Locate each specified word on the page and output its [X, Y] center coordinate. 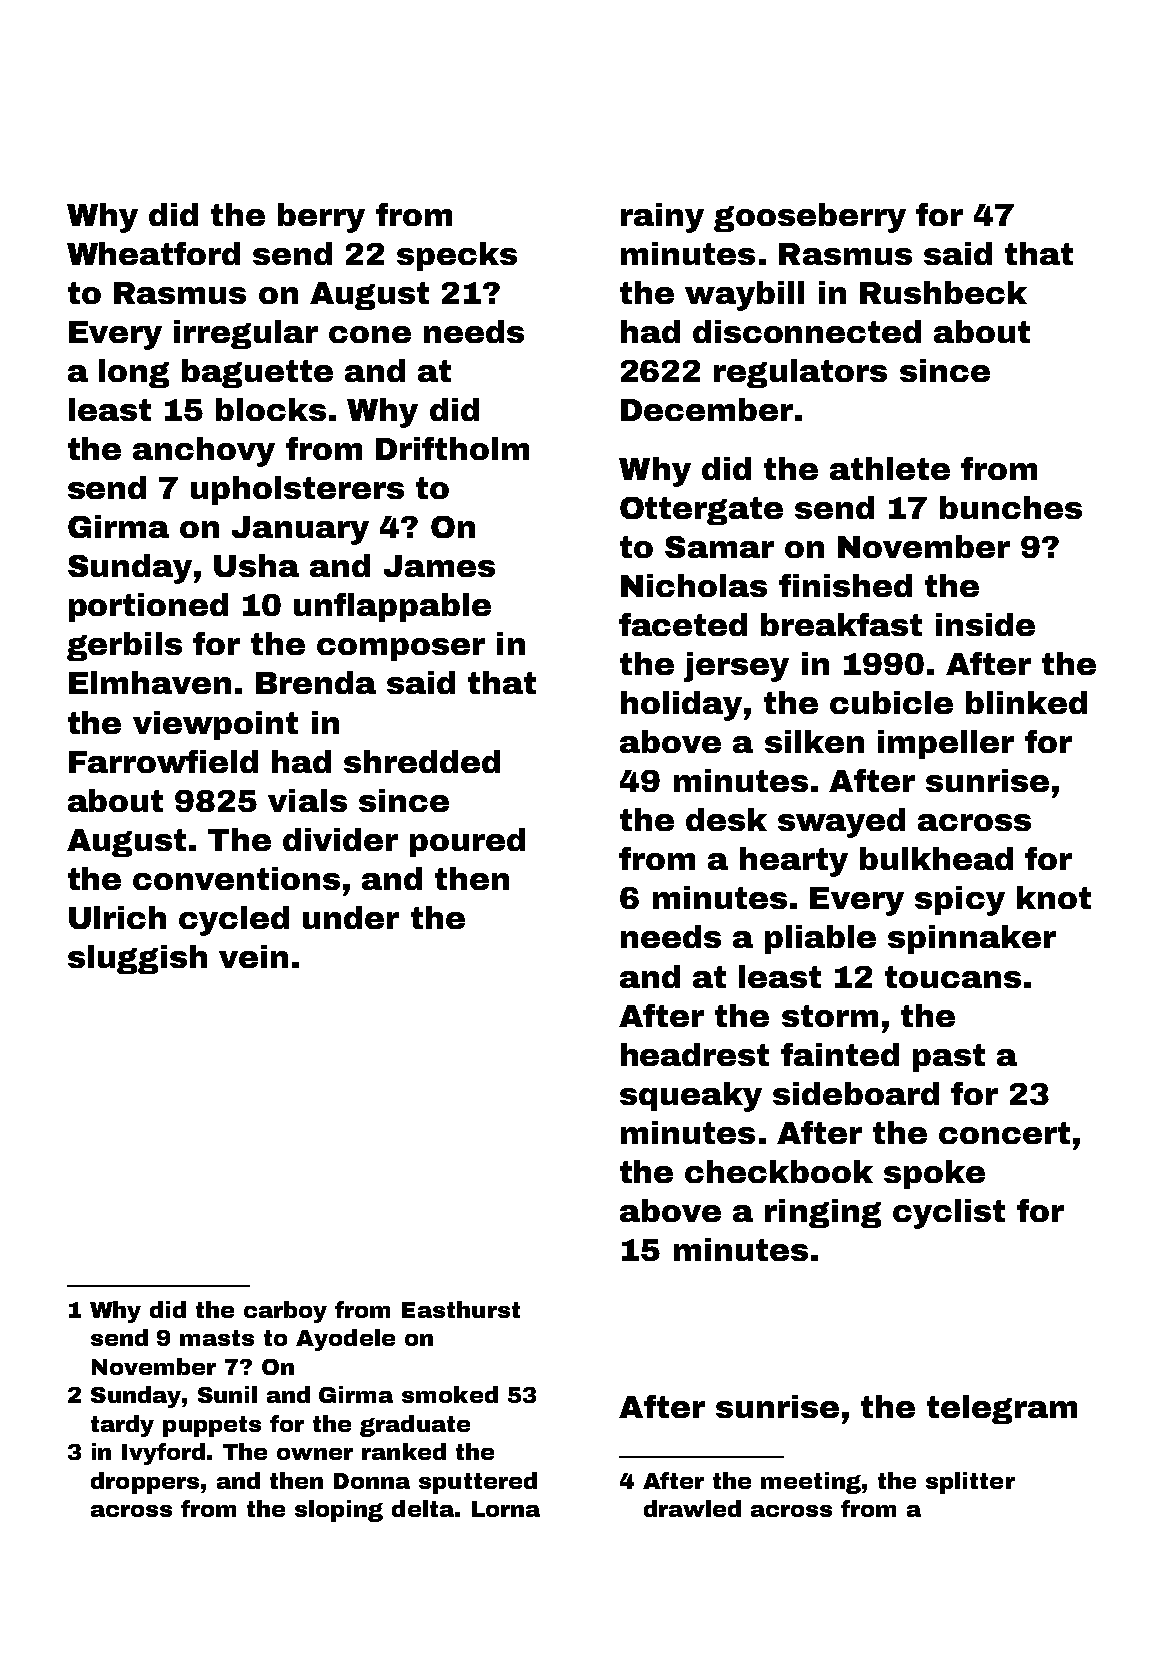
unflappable [392, 607]
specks [457, 256]
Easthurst [461, 1309]
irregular [246, 334]
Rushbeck [943, 292]
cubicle [891, 702]
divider [340, 839]
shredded [422, 761]
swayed [841, 823]
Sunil [227, 1394]
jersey [736, 667]
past [949, 1058]
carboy [285, 1312]
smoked [450, 1394]
